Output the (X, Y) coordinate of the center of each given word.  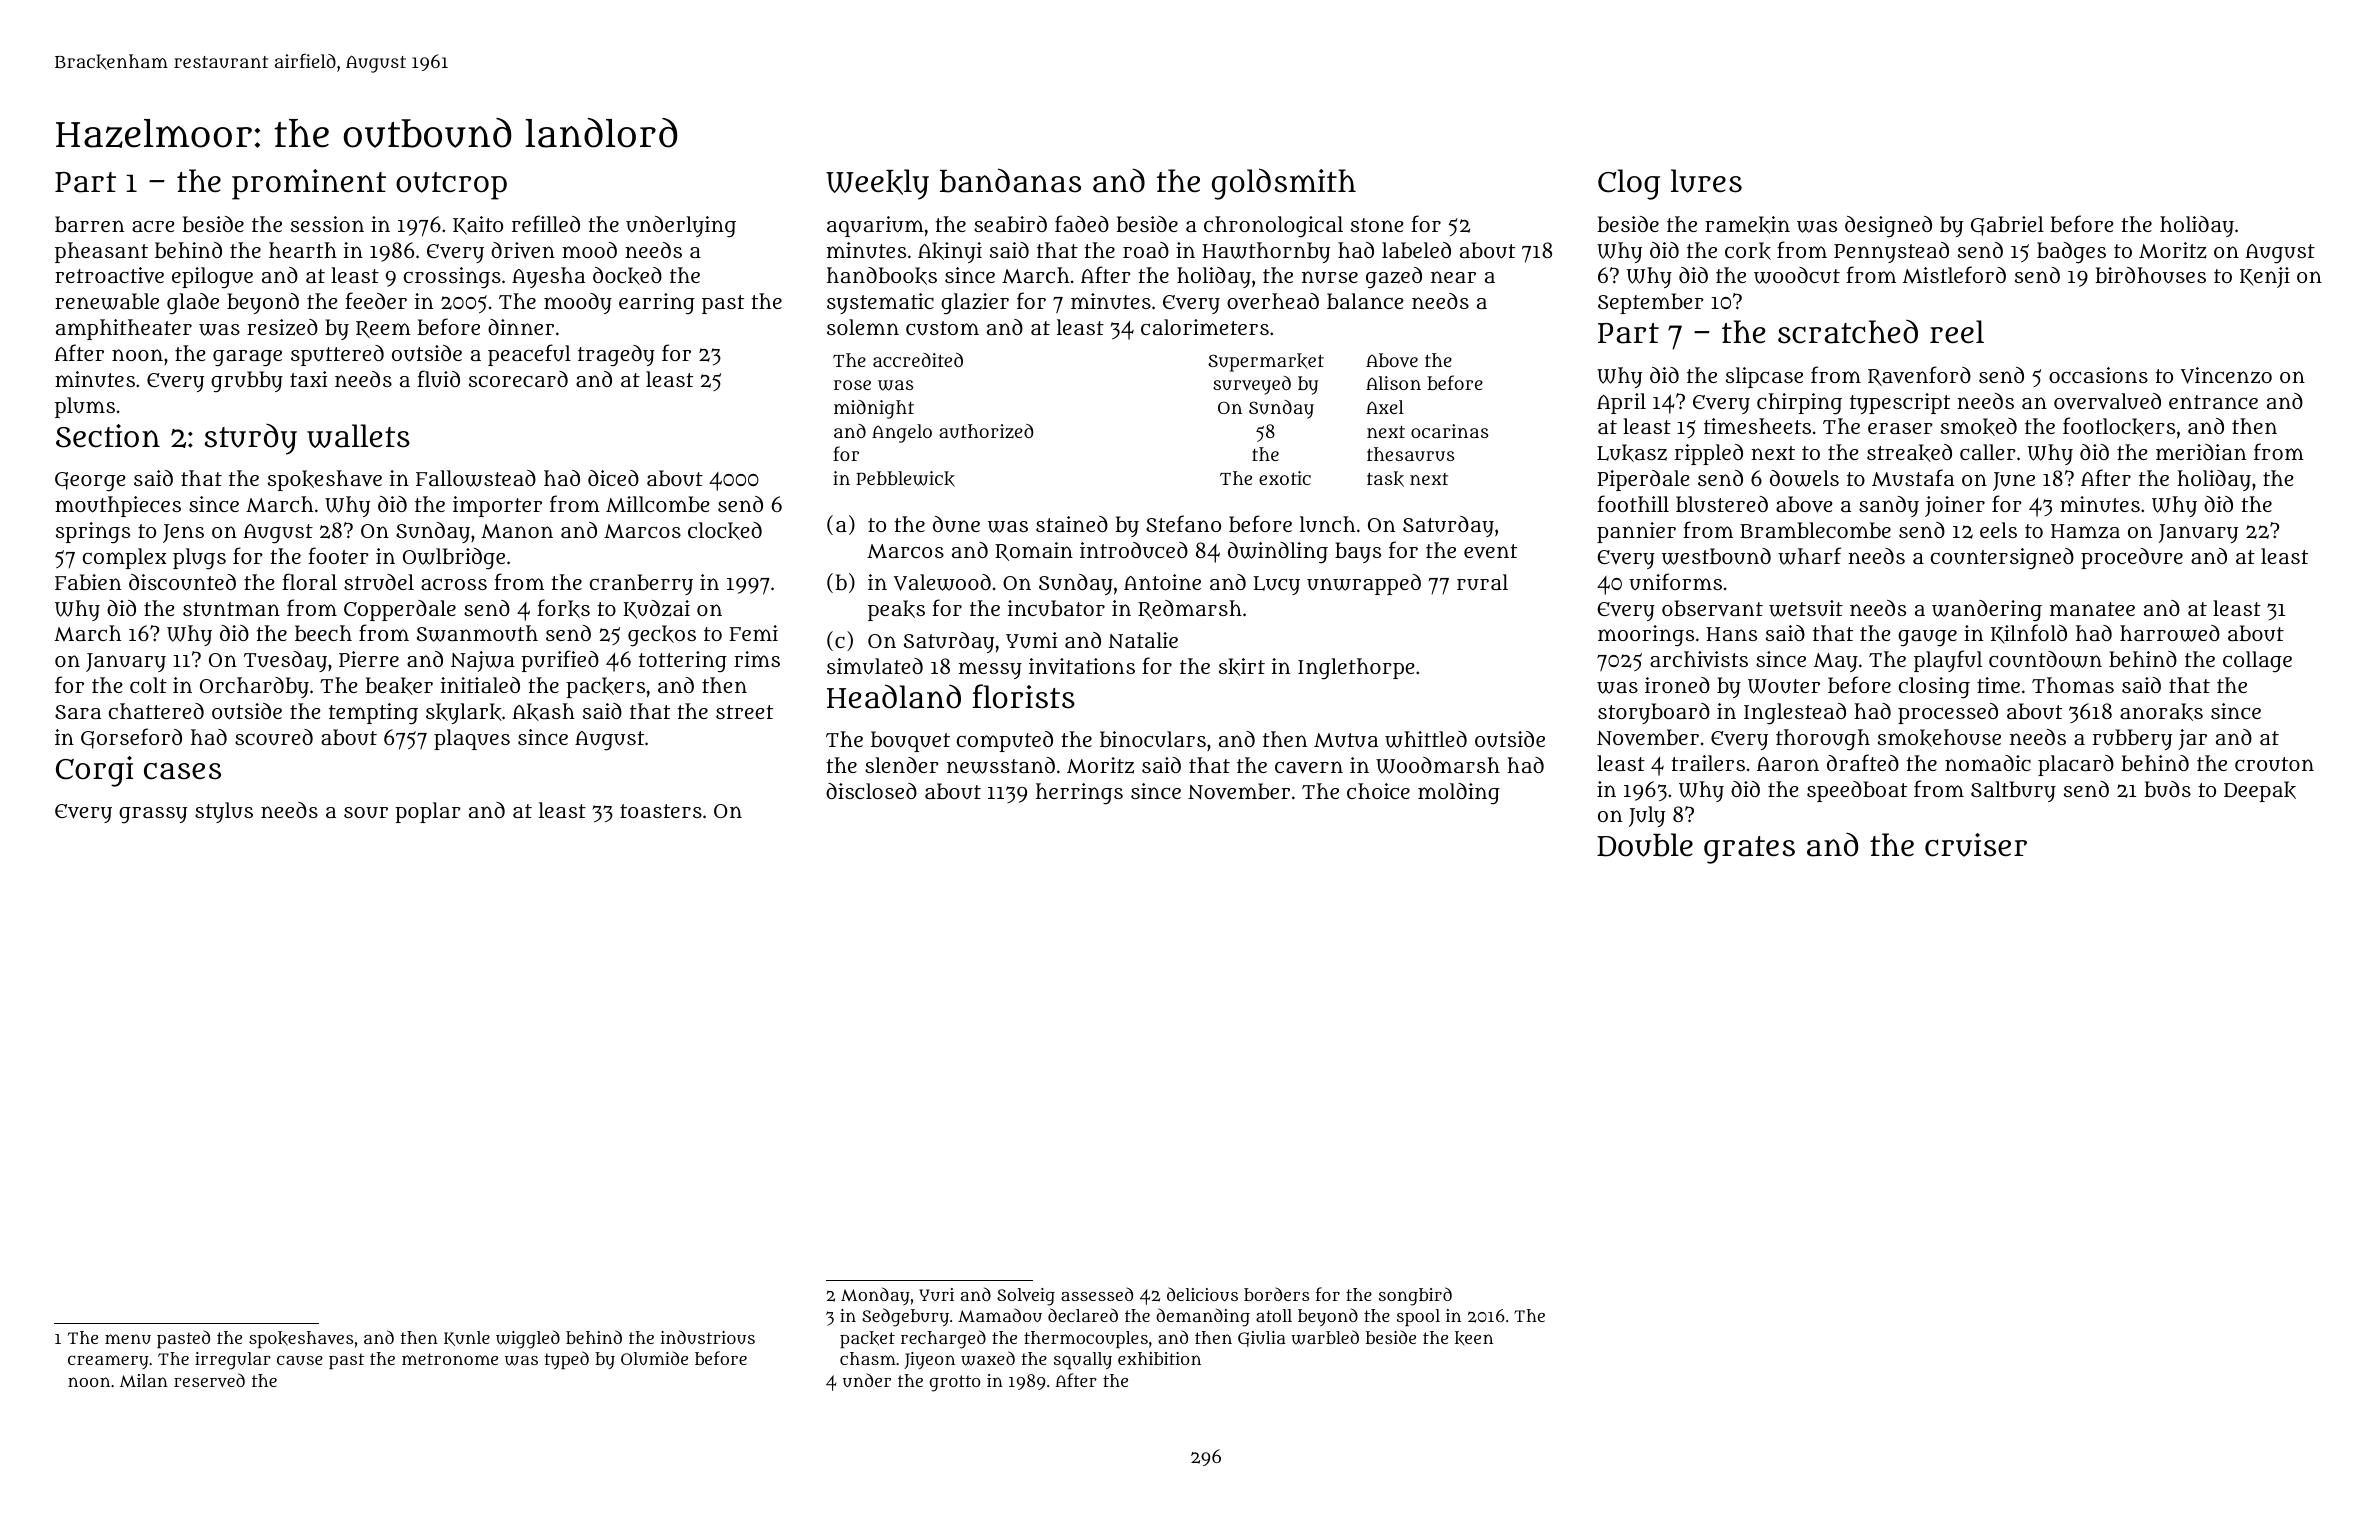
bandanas (1010, 180)
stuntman (231, 609)
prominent (309, 184)
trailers (1708, 763)
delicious (1202, 1294)
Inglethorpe (1356, 669)
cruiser (1976, 845)
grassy (153, 815)
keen (1474, 1338)
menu (128, 1339)
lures (1706, 181)
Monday (875, 1296)
